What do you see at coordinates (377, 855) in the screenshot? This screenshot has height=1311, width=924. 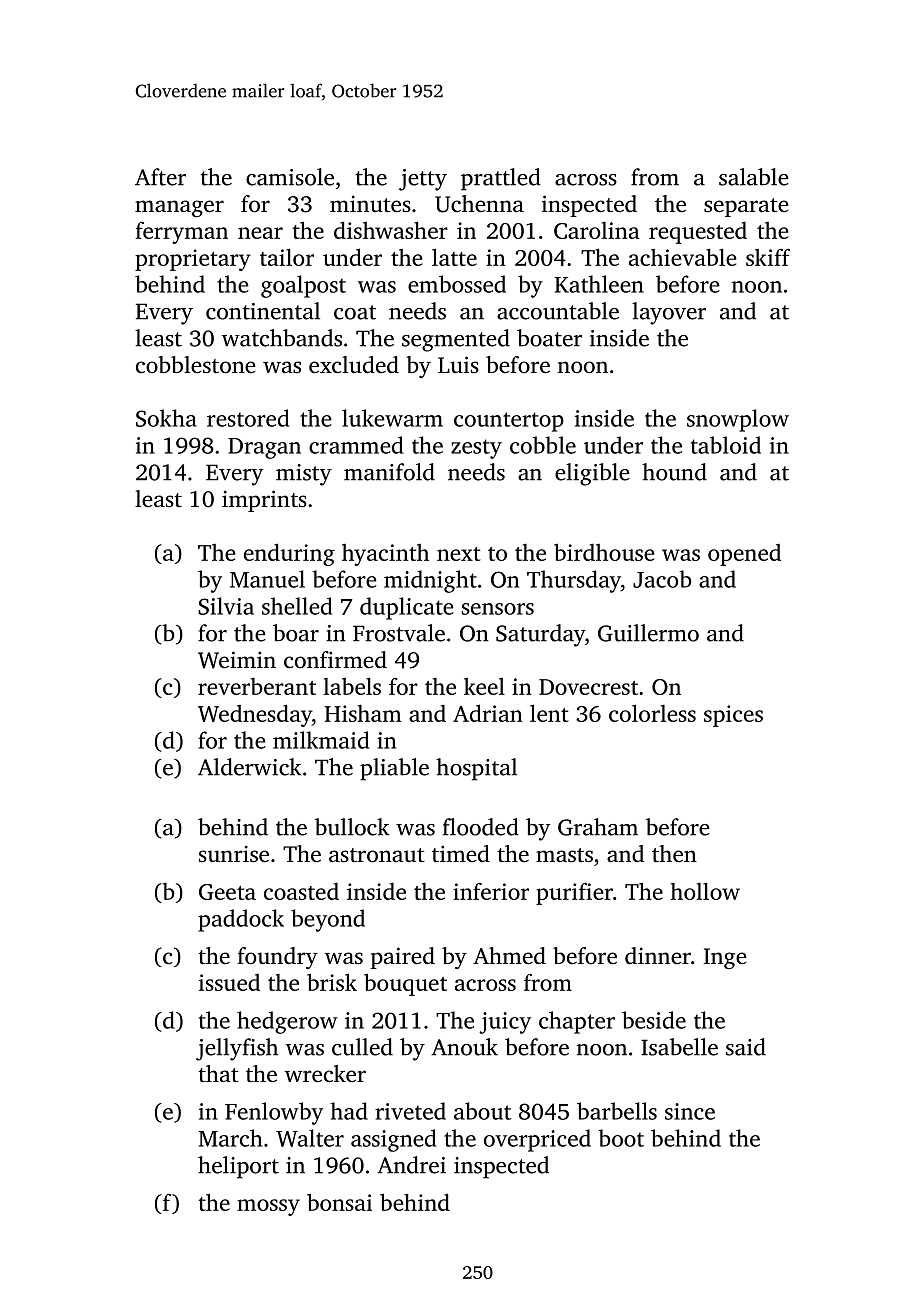 I see `astronaut` at bounding box center [377, 855].
